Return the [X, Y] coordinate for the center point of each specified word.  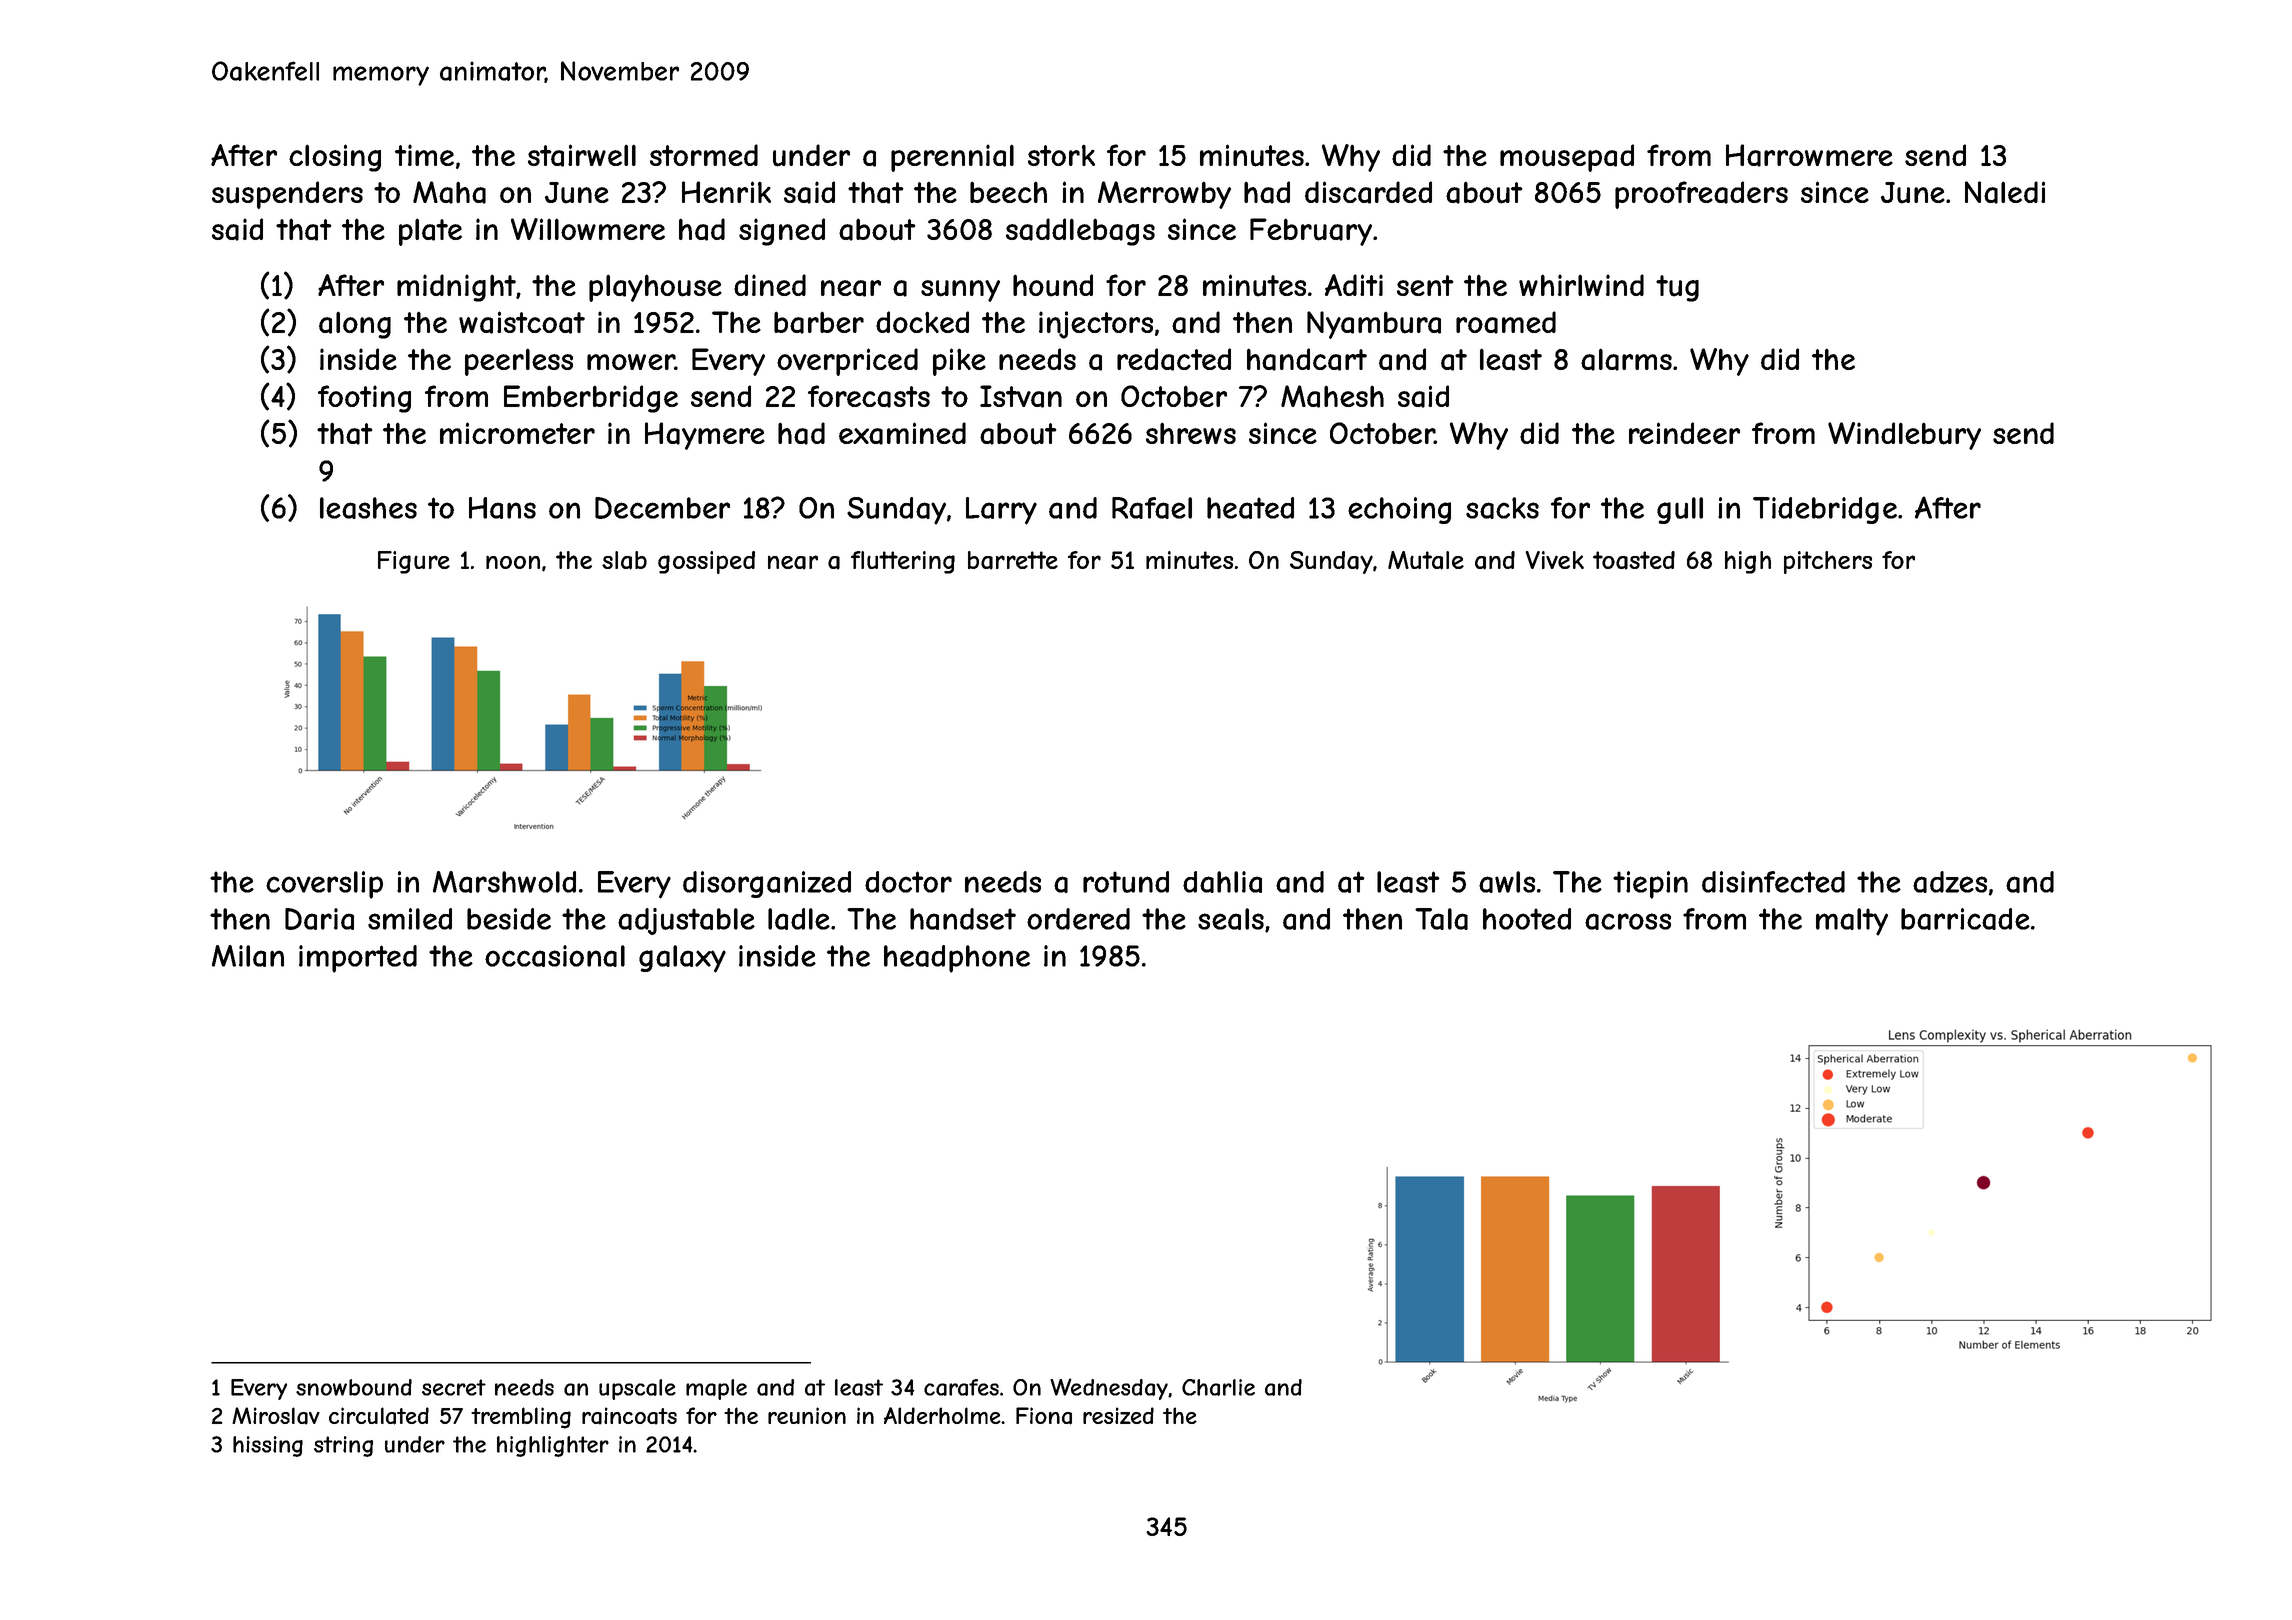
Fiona [1044, 1416]
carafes [961, 1387]
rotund [1126, 882]
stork [1061, 155]
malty [1852, 922]
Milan [248, 956]
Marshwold [504, 882]
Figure [414, 562]
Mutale [1426, 560]
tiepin [1650, 885]
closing [335, 158]
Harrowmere [1809, 155]
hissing [268, 1446]
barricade [1965, 919]
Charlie [1218, 1387]
